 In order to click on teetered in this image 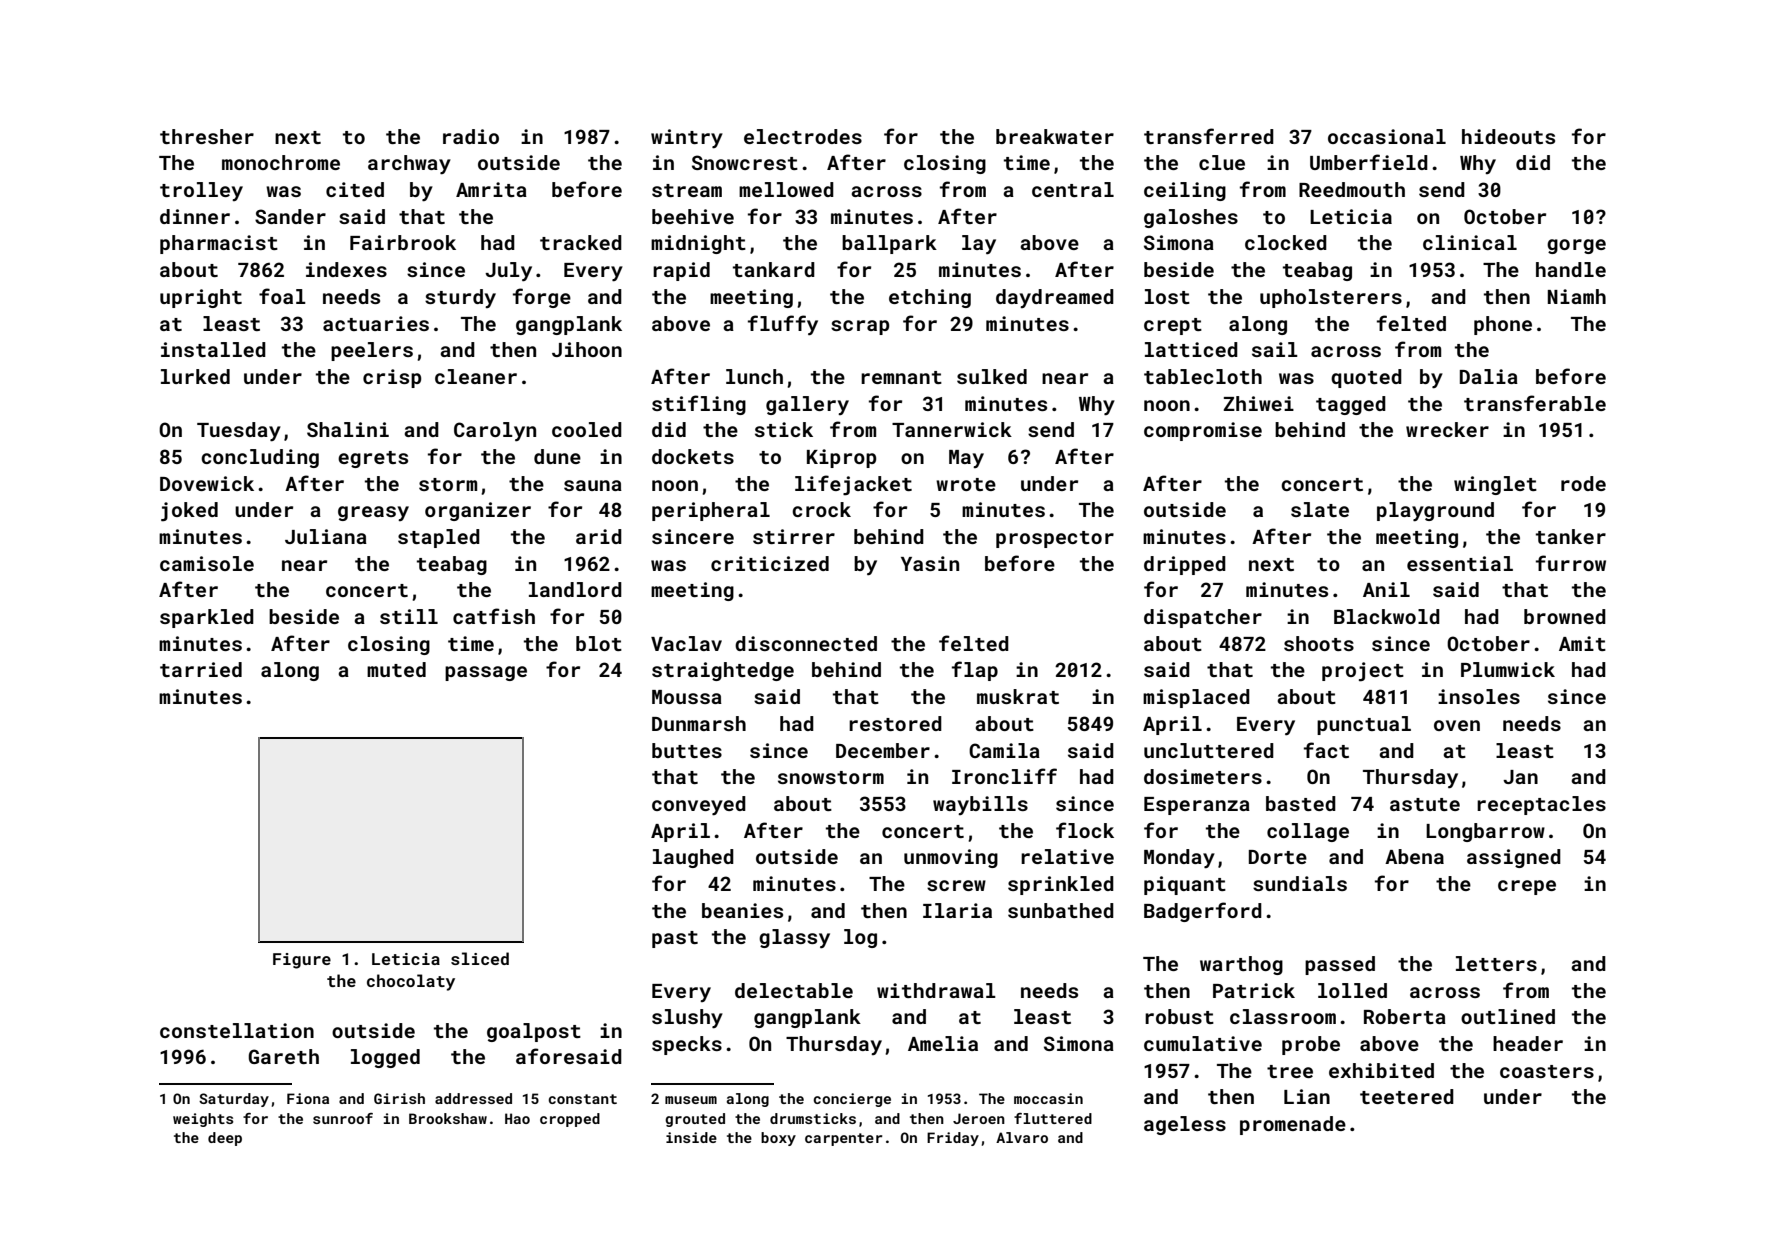, I will do `click(1407, 1096)`.
